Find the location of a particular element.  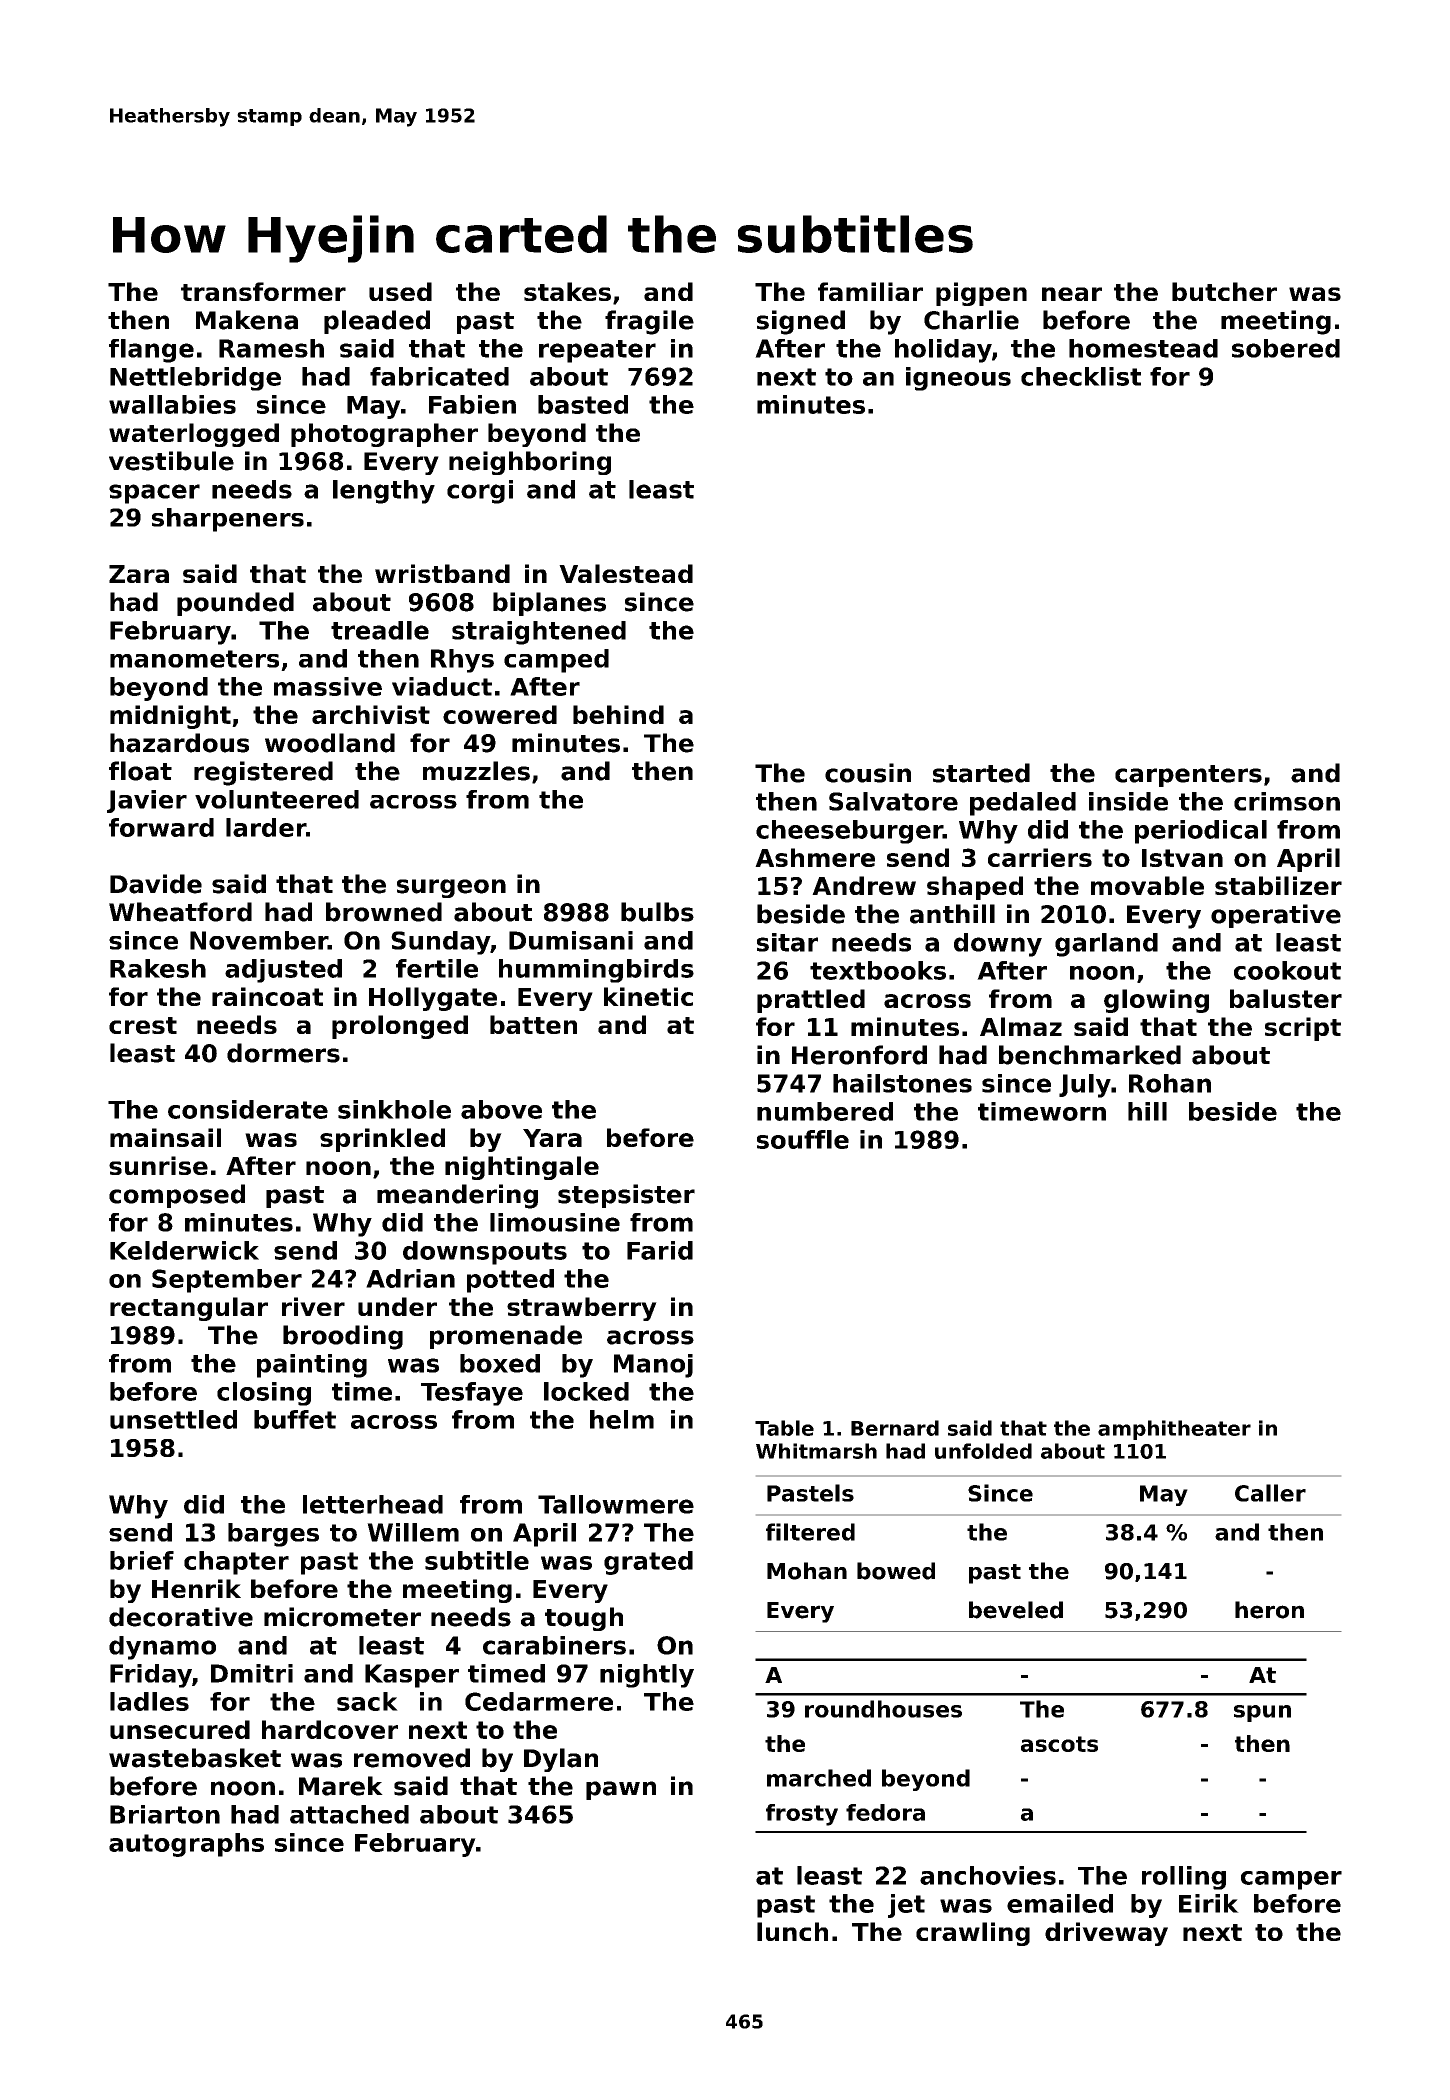

crest is located at coordinates (143, 1025).
